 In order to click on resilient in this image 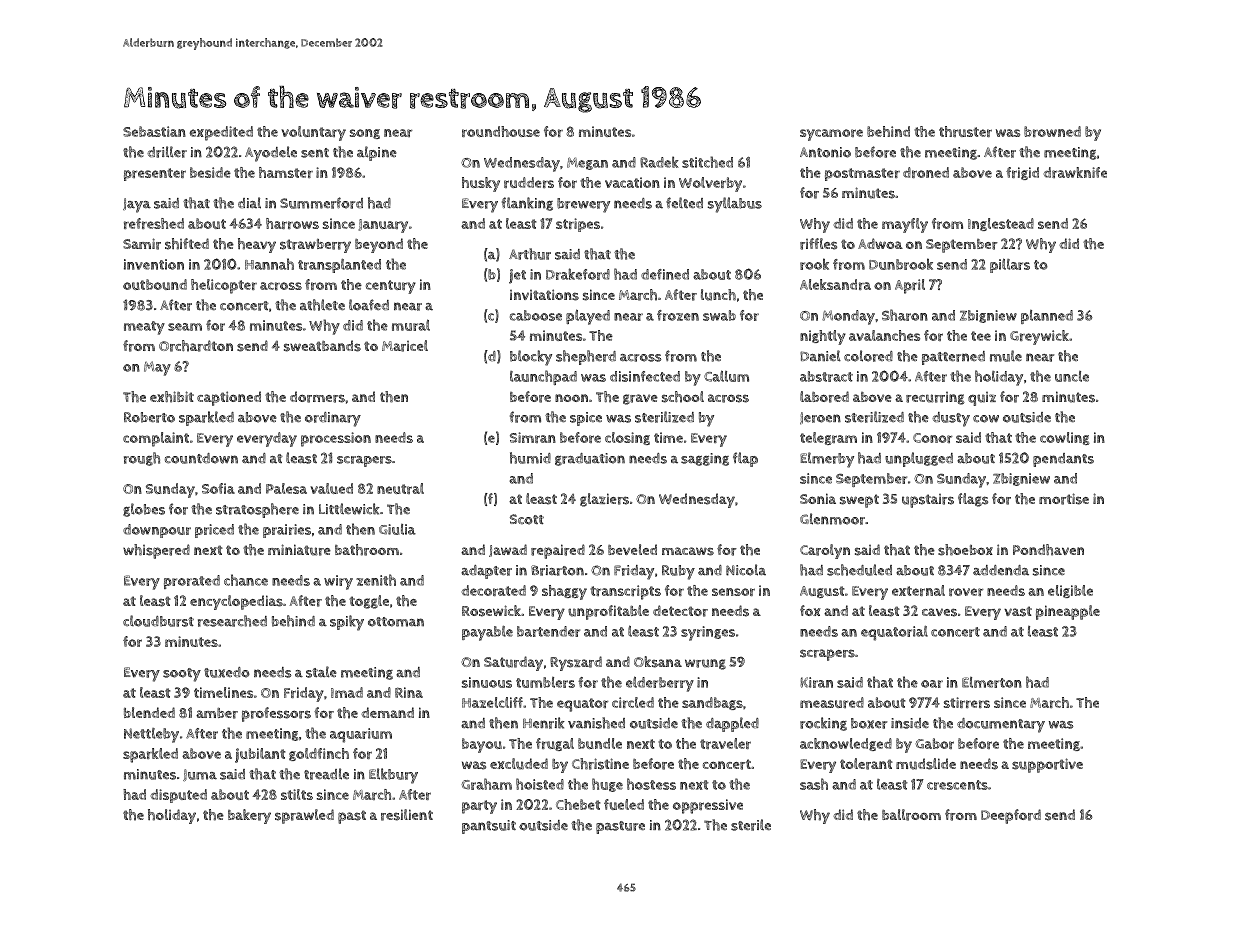, I will do `click(407, 815)`.
